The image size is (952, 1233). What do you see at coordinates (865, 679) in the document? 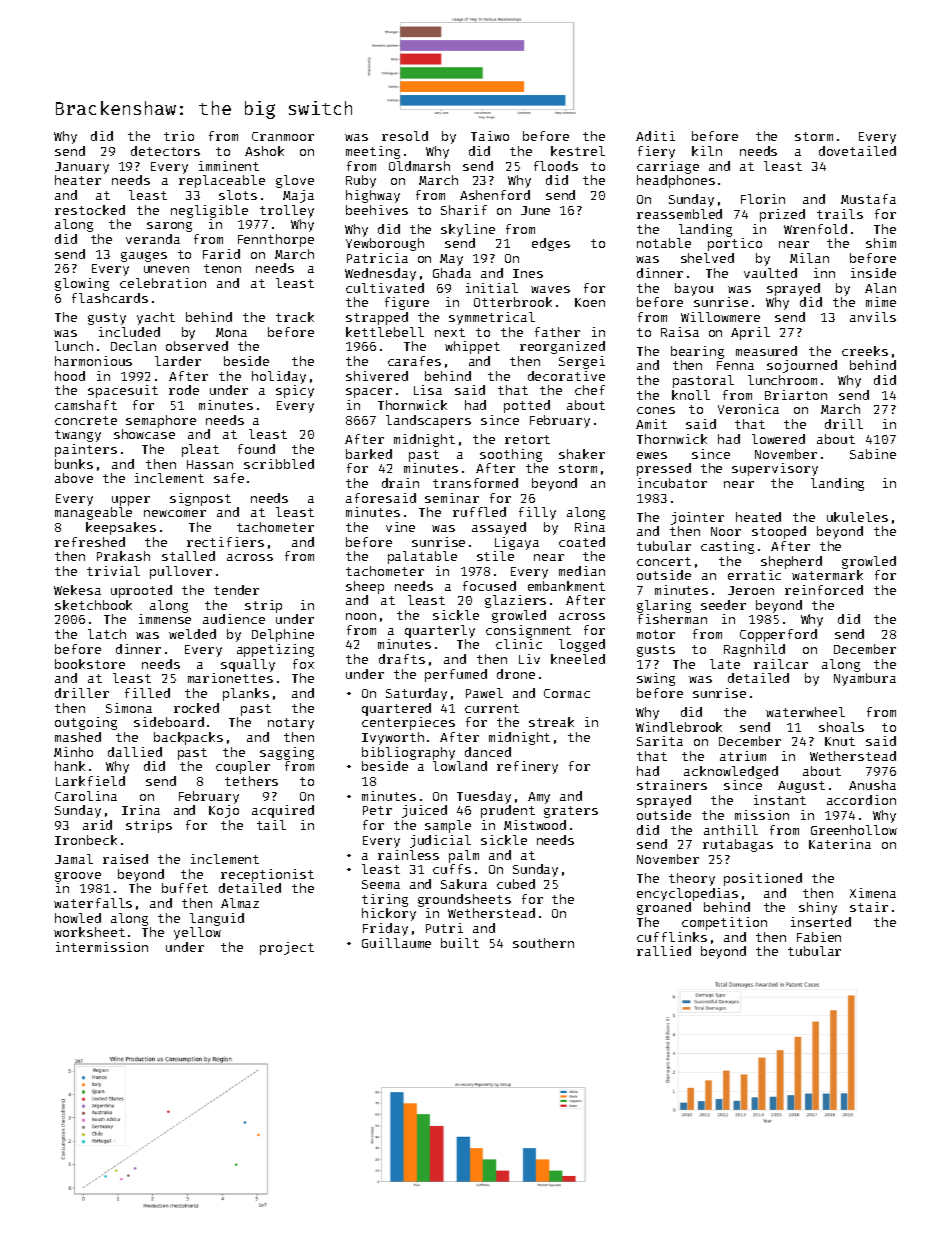
I see `Nyambura` at bounding box center [865, 679].
